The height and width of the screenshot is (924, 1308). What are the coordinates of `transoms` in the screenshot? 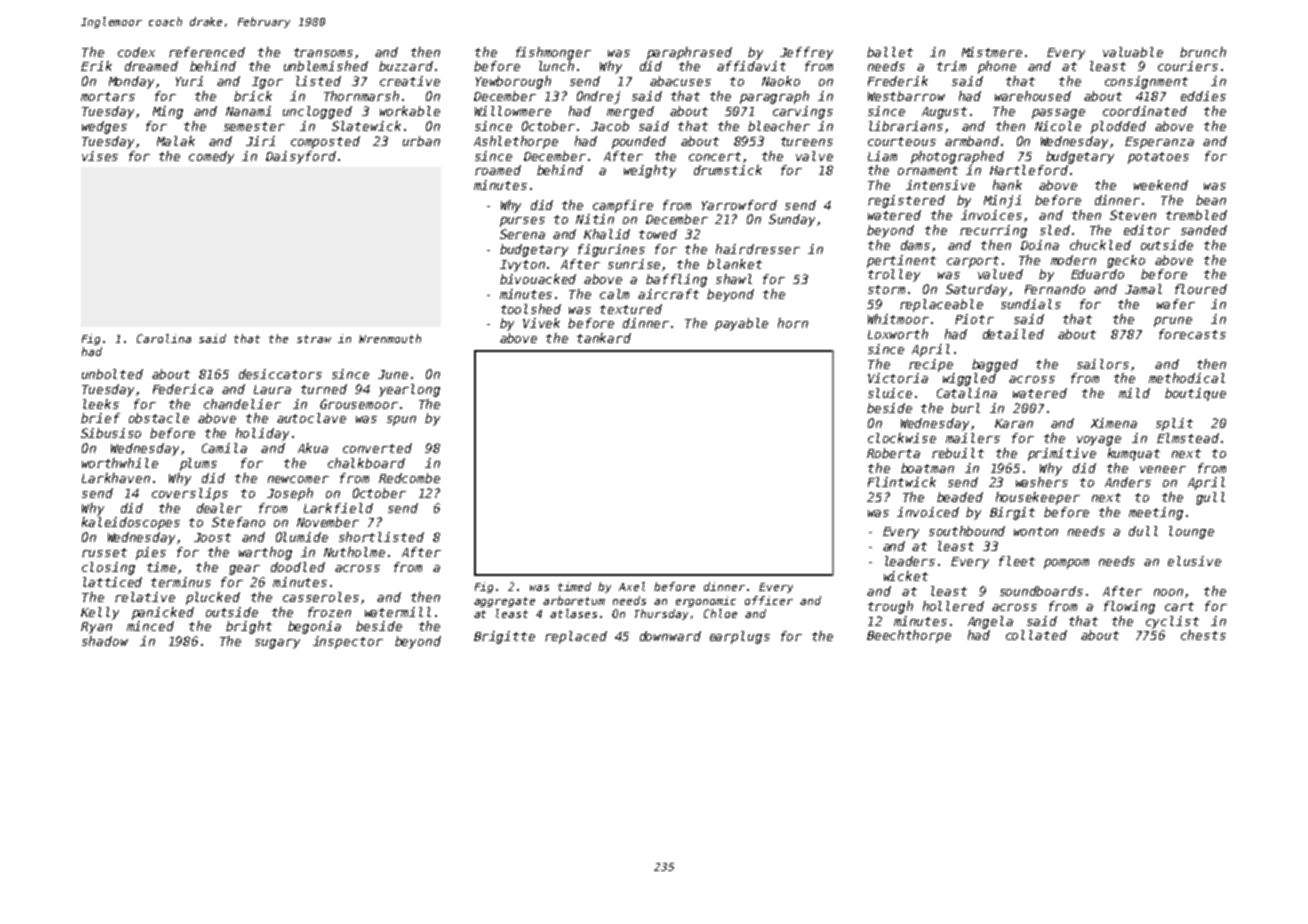 It's located at (323, 52).
